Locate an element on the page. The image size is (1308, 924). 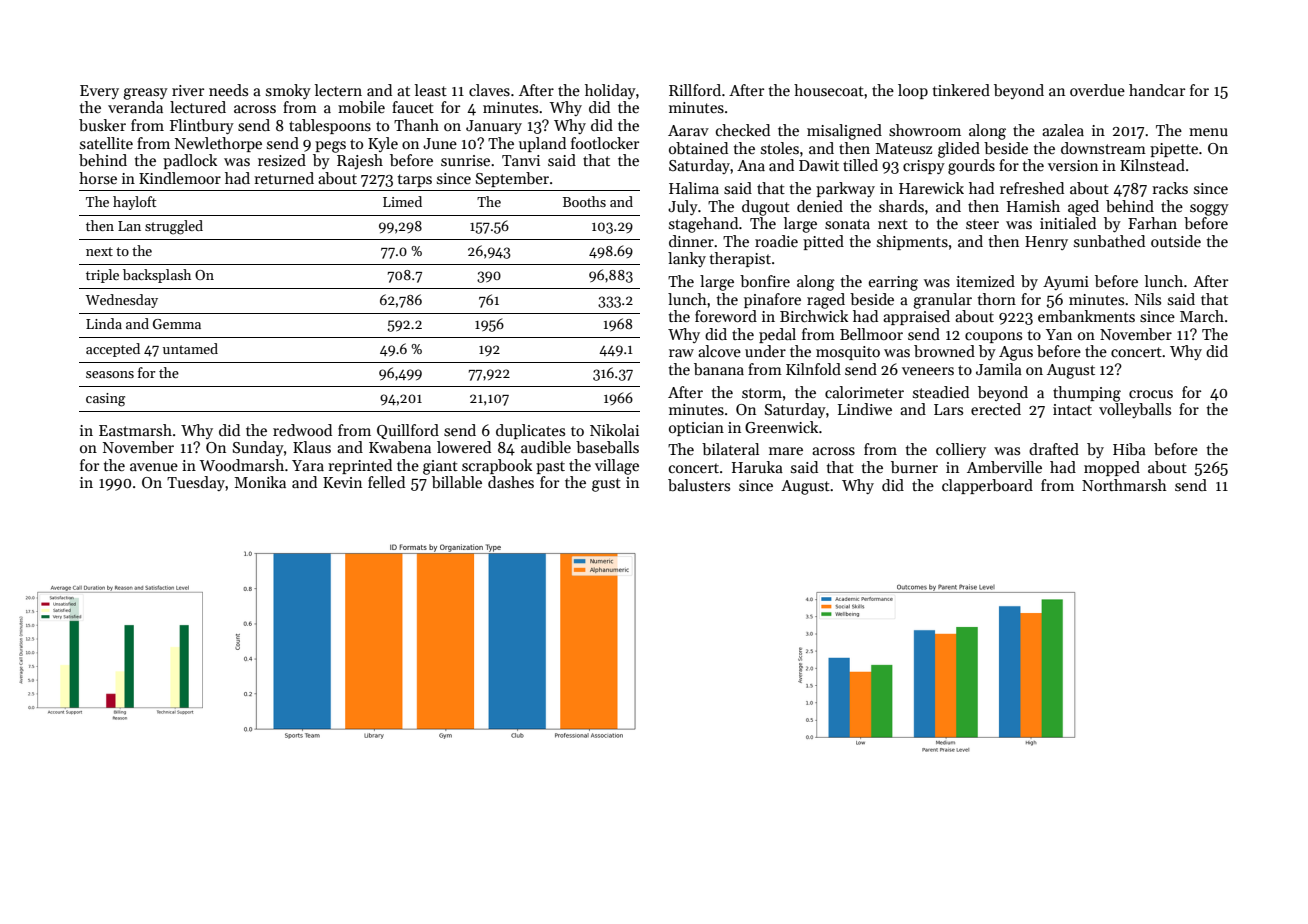
Yara is located at coordinates (308, 465).
